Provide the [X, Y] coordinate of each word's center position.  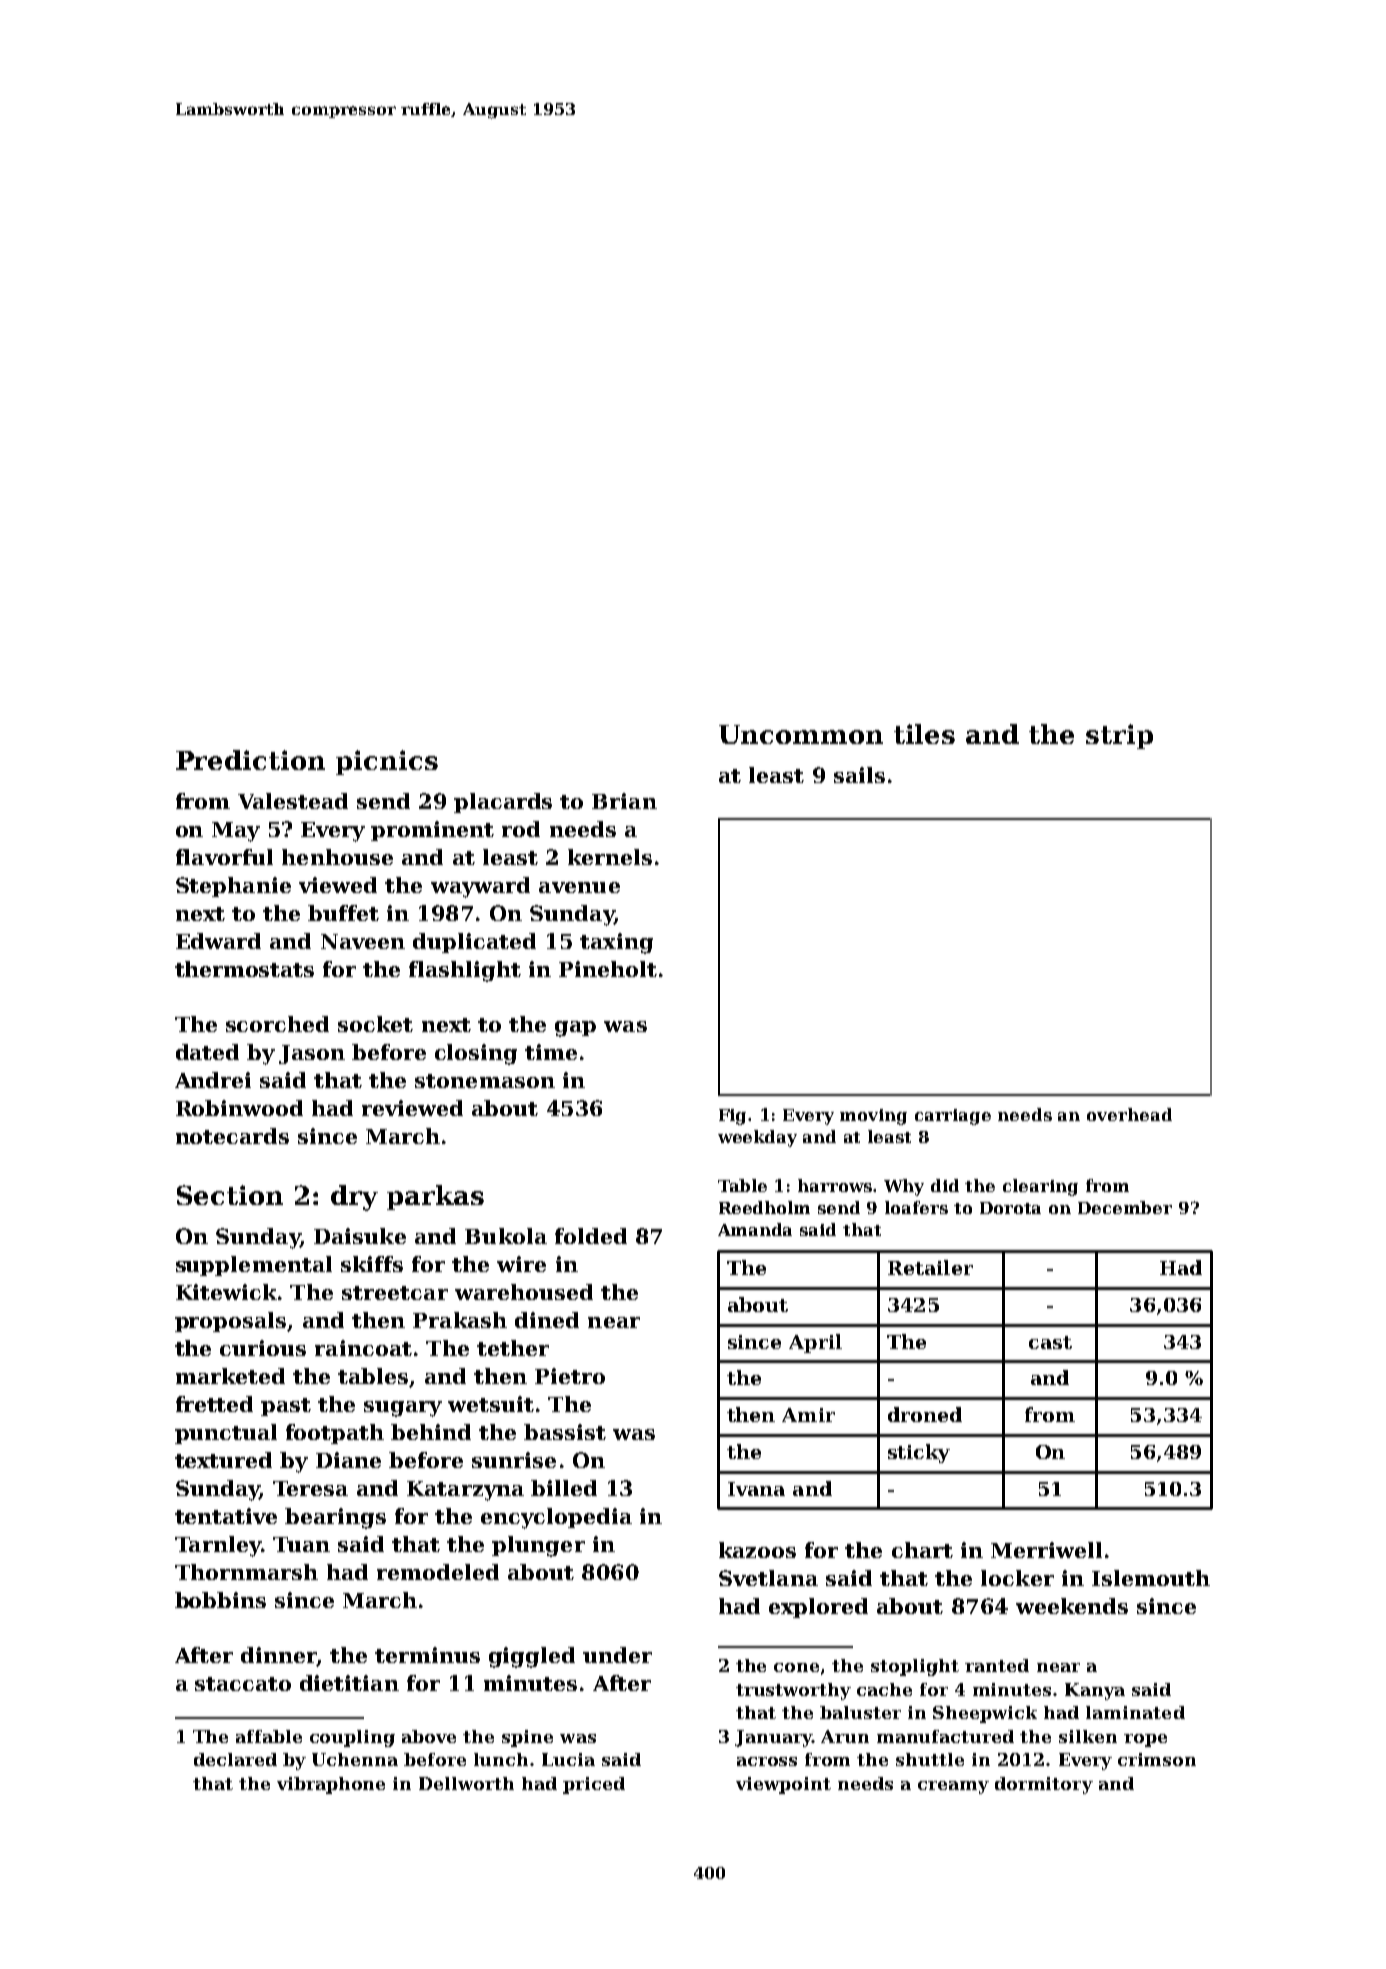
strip [1119, 736]
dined [547, 1320]
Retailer [930, 1267]
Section [230, 1195]
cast [1050, 1342]
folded [591, 1236]
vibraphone [331, 1785]
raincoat [363, 1348]
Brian [624, 801]
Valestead [293, 801]
